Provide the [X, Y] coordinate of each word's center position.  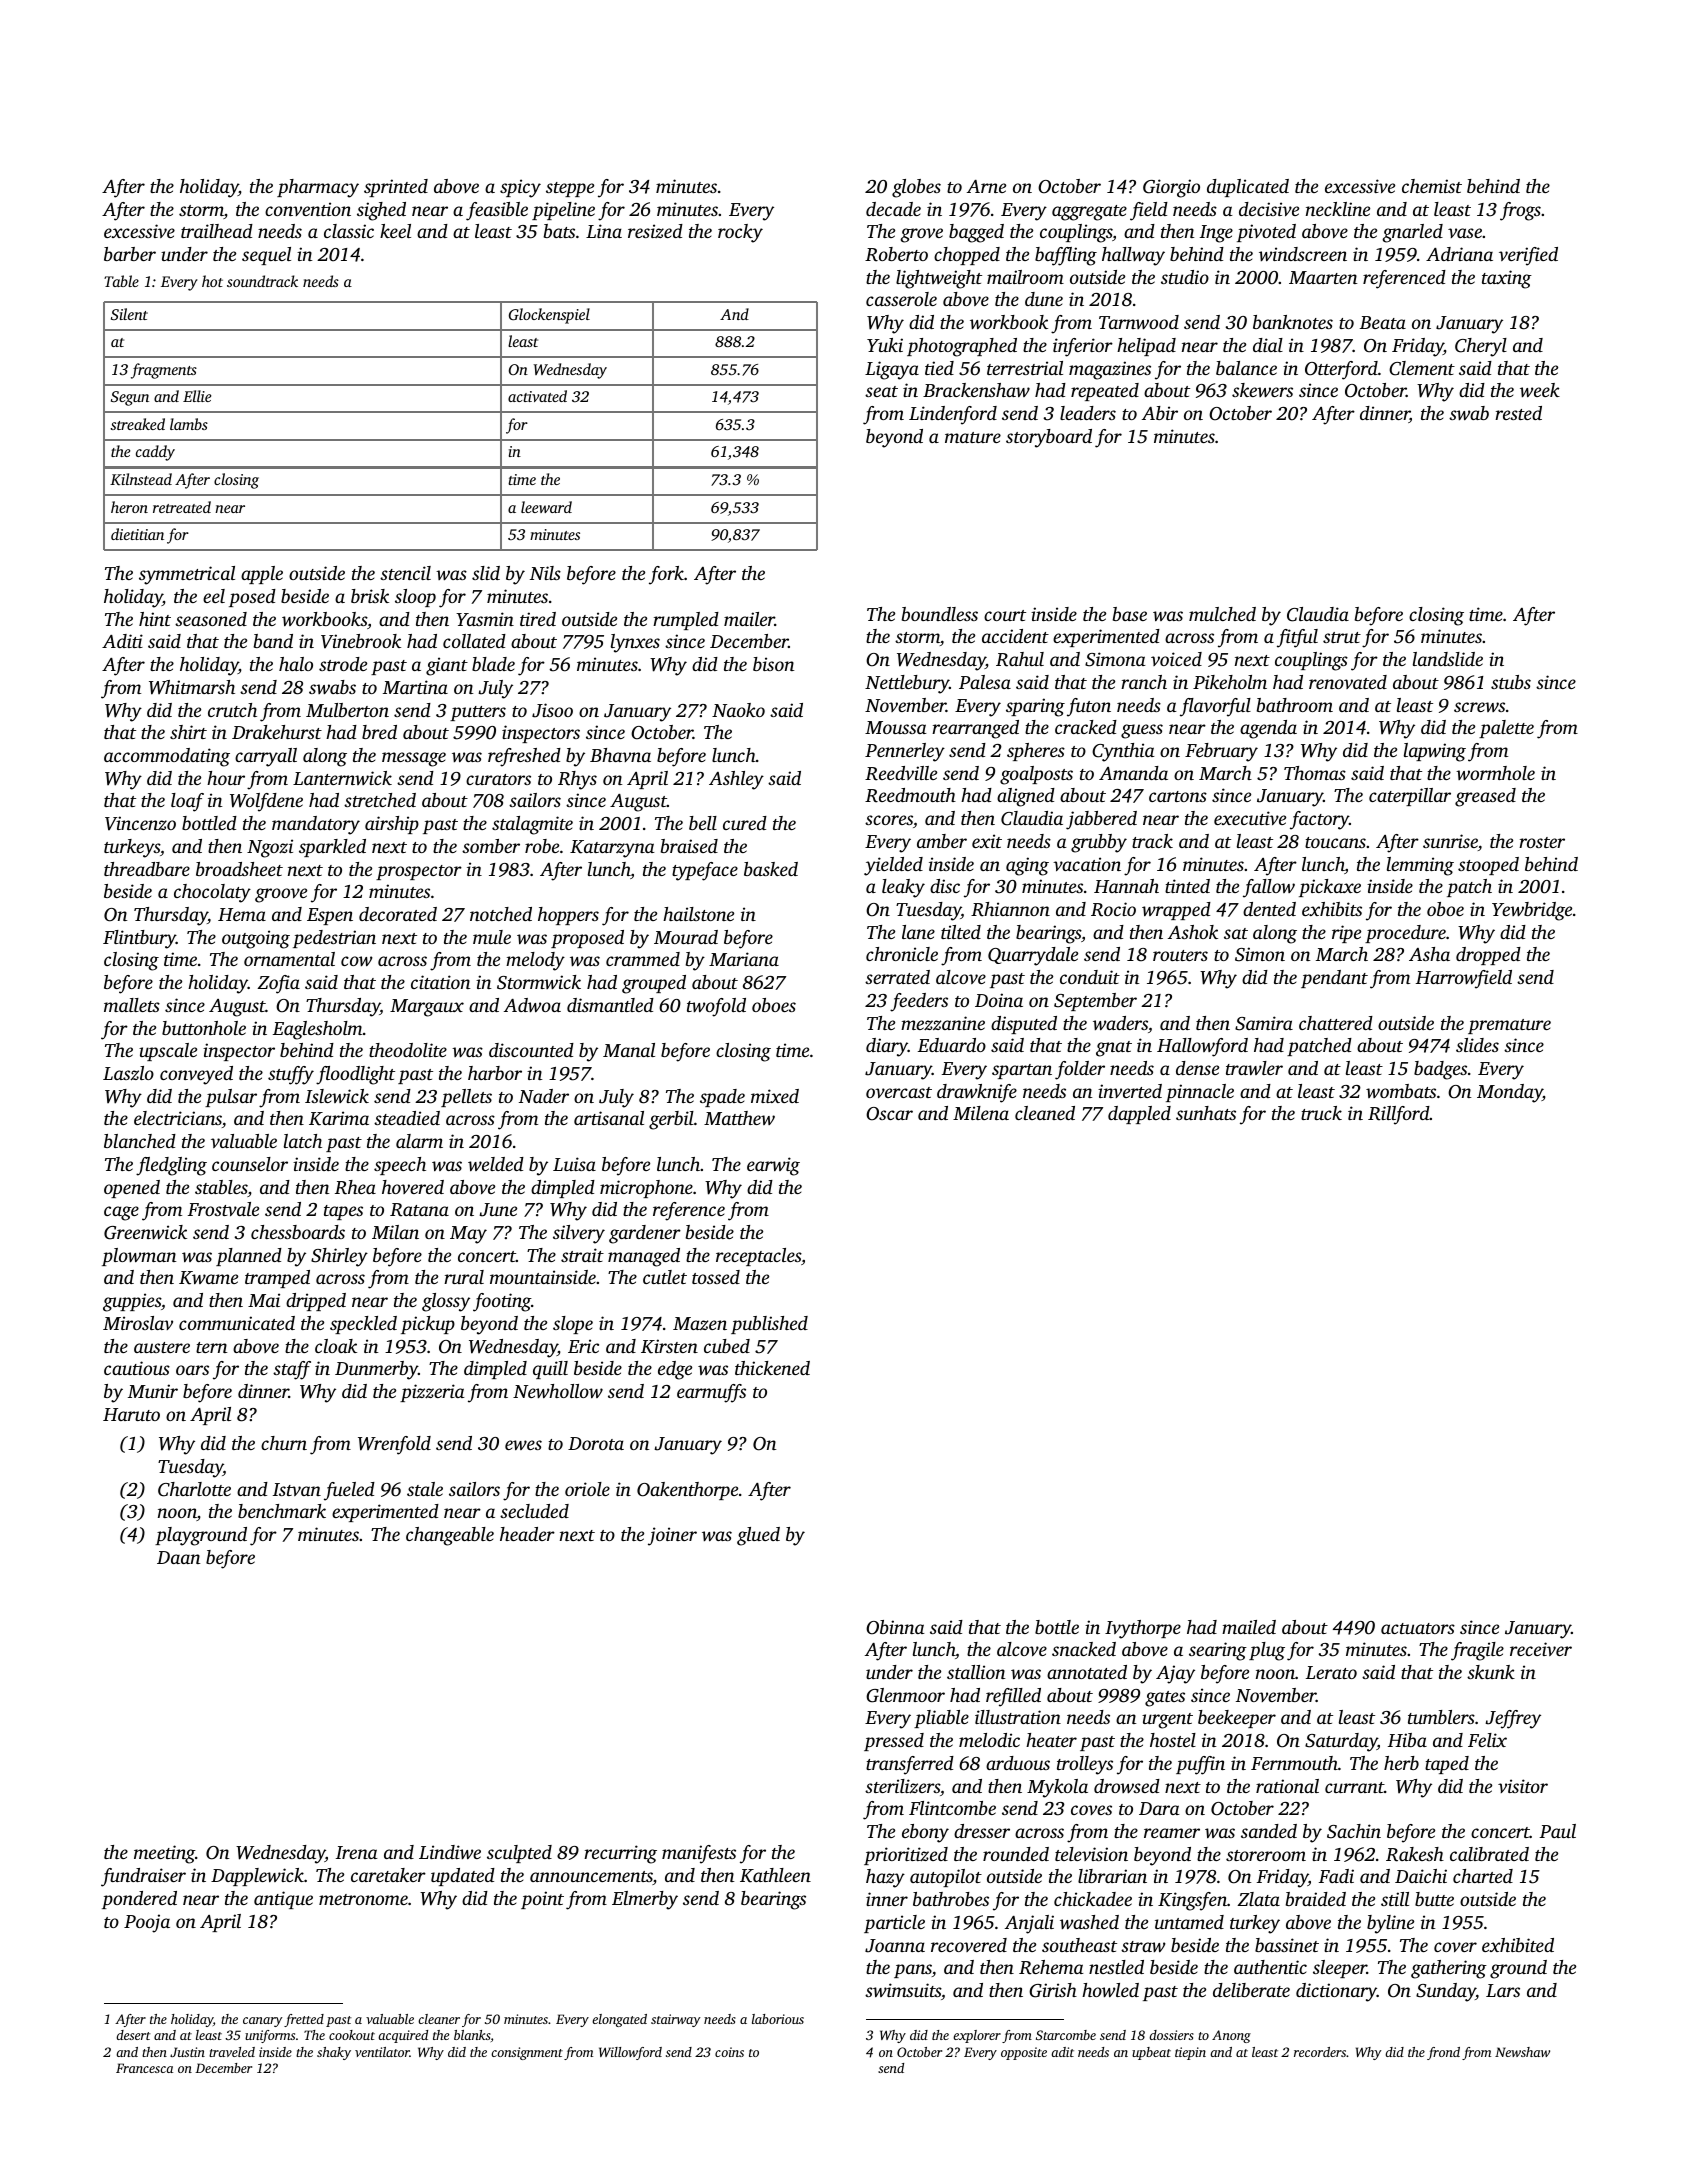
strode [343, 664]
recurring [620, 1854]
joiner [672, 1536]
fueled [349, 1491]
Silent [129, 314]
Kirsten [669, 1346]
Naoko [738, 710]
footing [502, 1302]
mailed [1249, 1627]
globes [916, 188]
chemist [1432, 186]
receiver [1541, 1649]
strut [1342, 637]
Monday [1510, 1093]
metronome [363, 1899]
